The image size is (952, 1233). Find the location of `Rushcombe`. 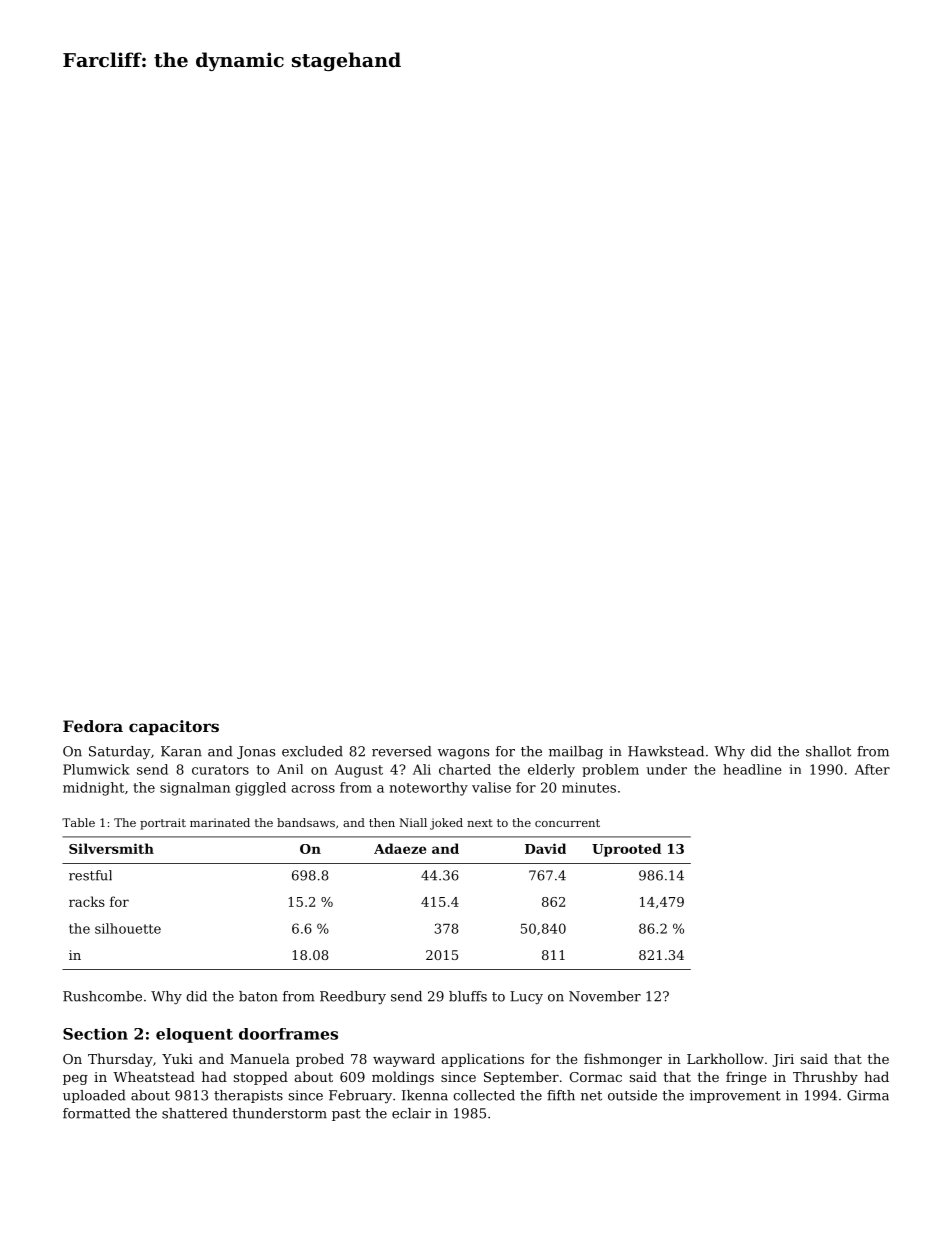

Rushcombe is located at coordinates (102, 996).
